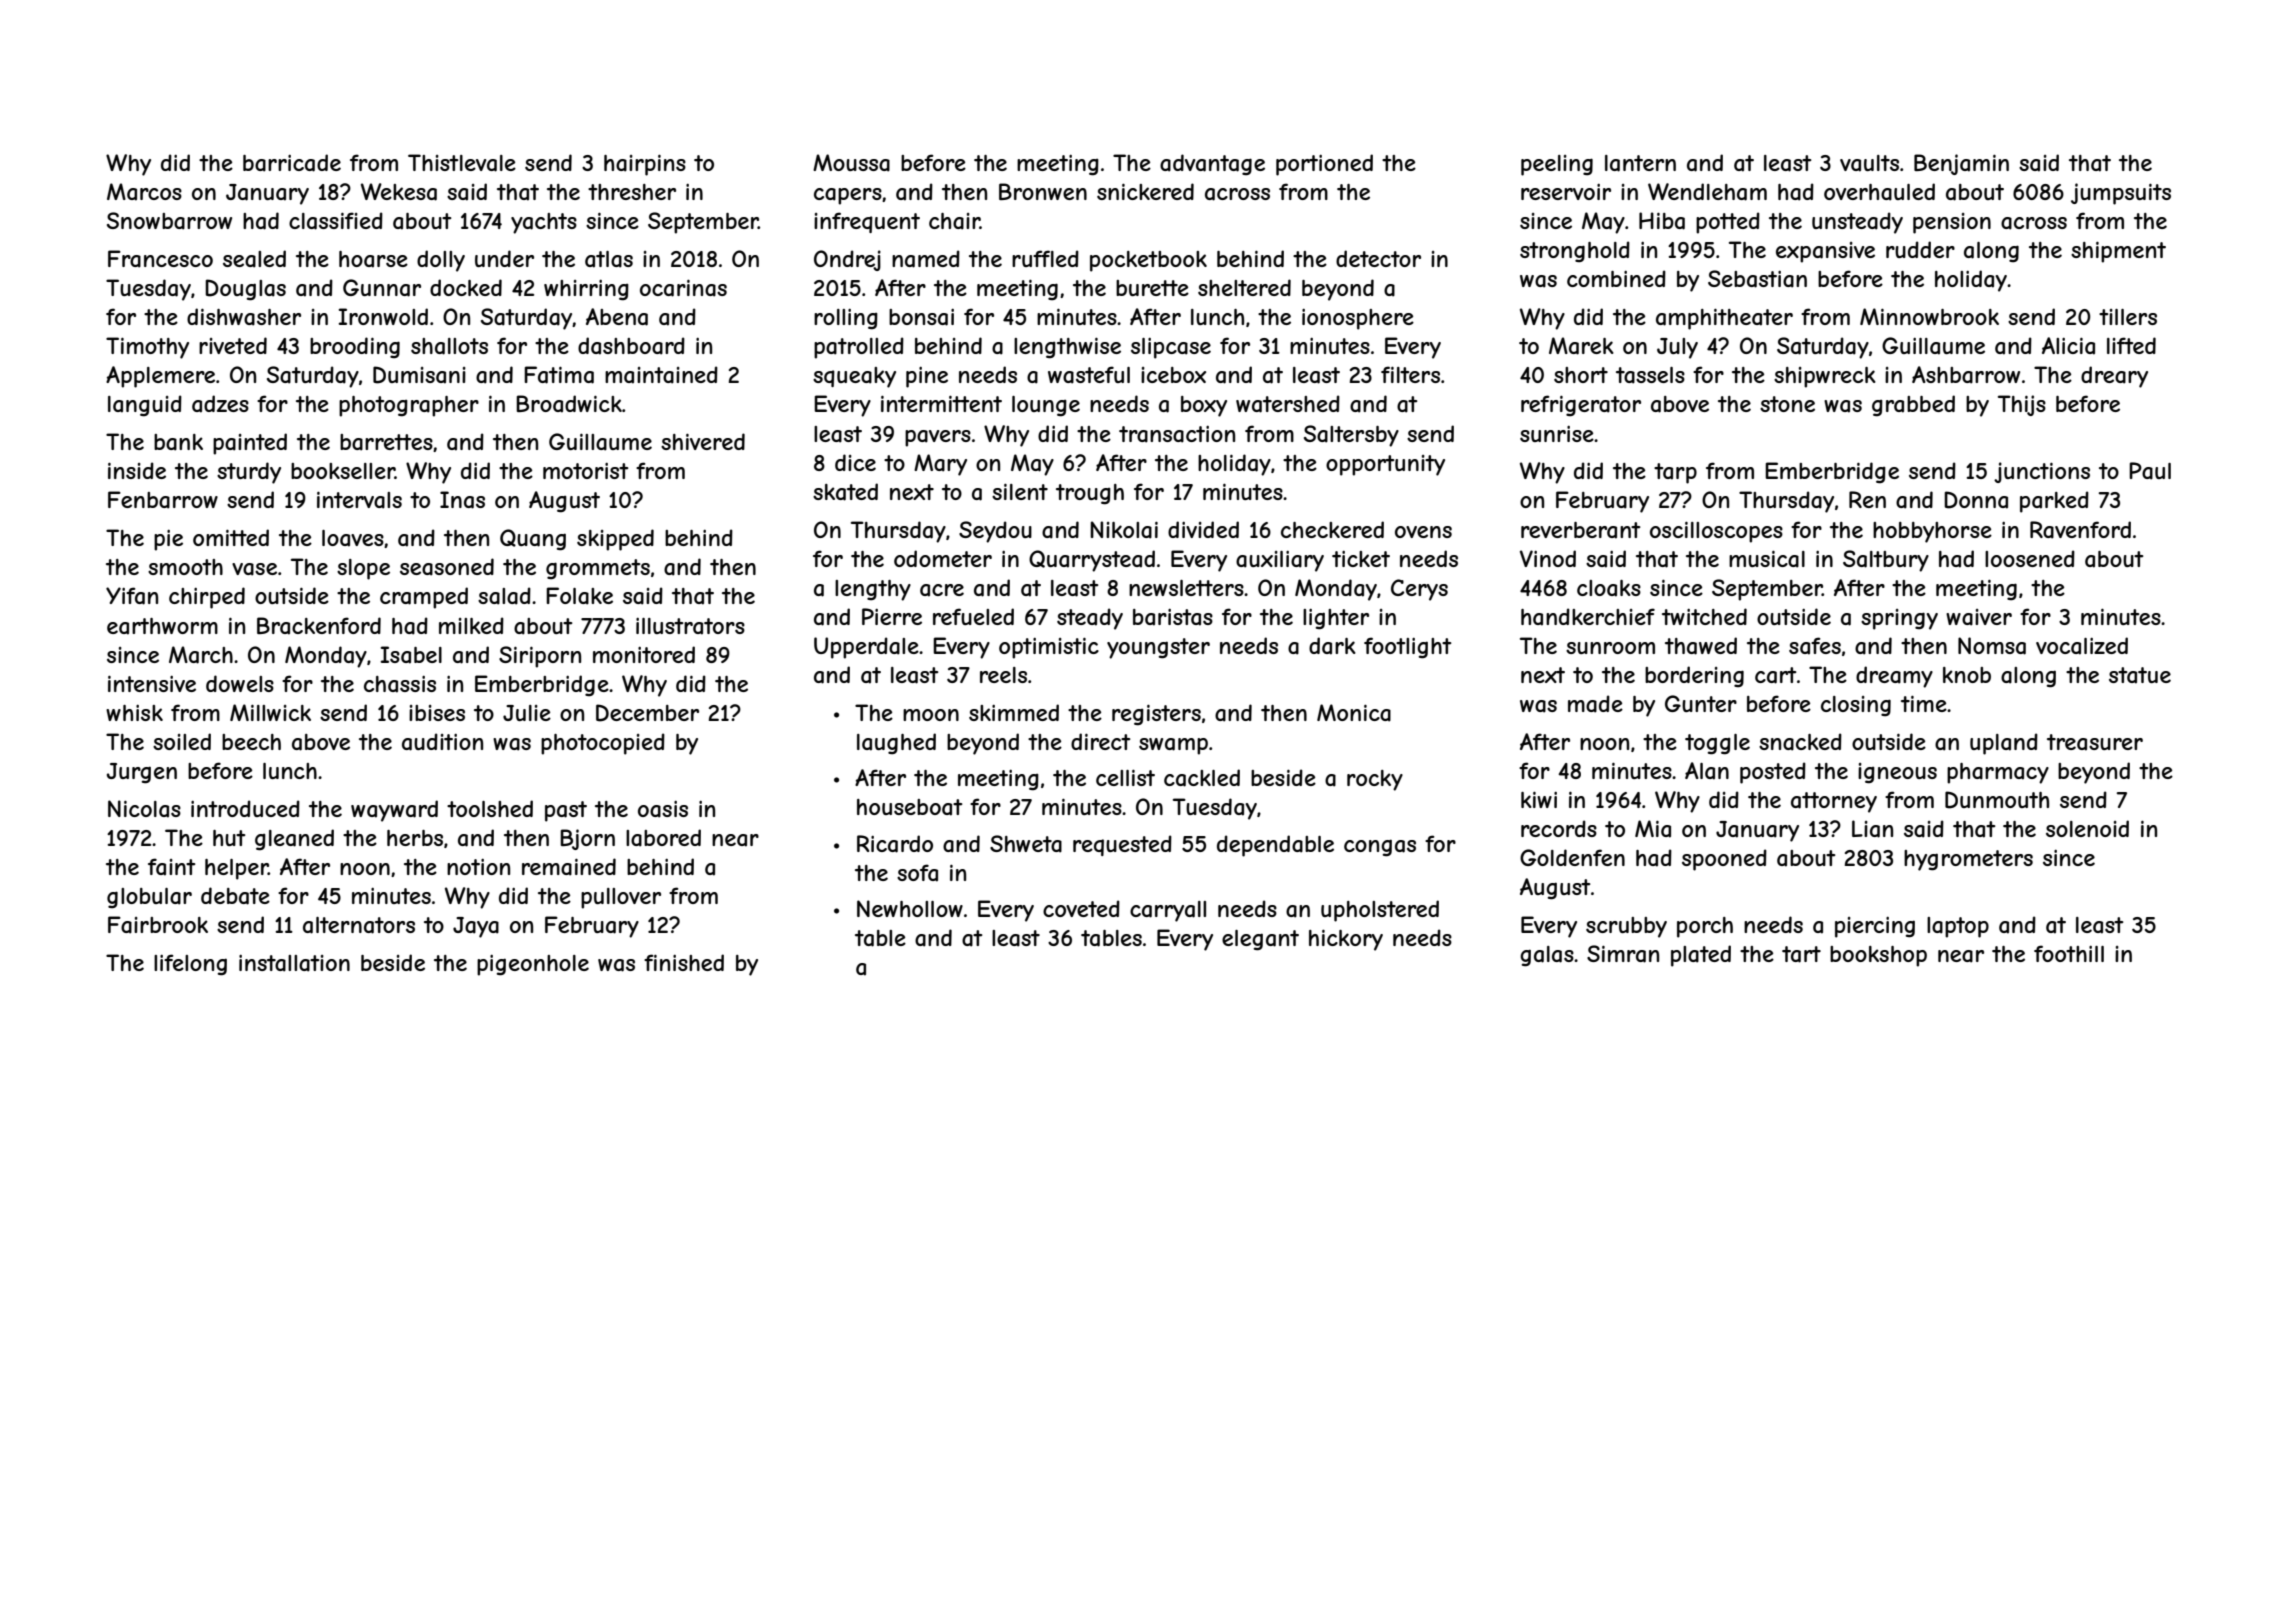 This screenshot has width=2282, height=1614. I want to click on statue, so click(2140, 675).
